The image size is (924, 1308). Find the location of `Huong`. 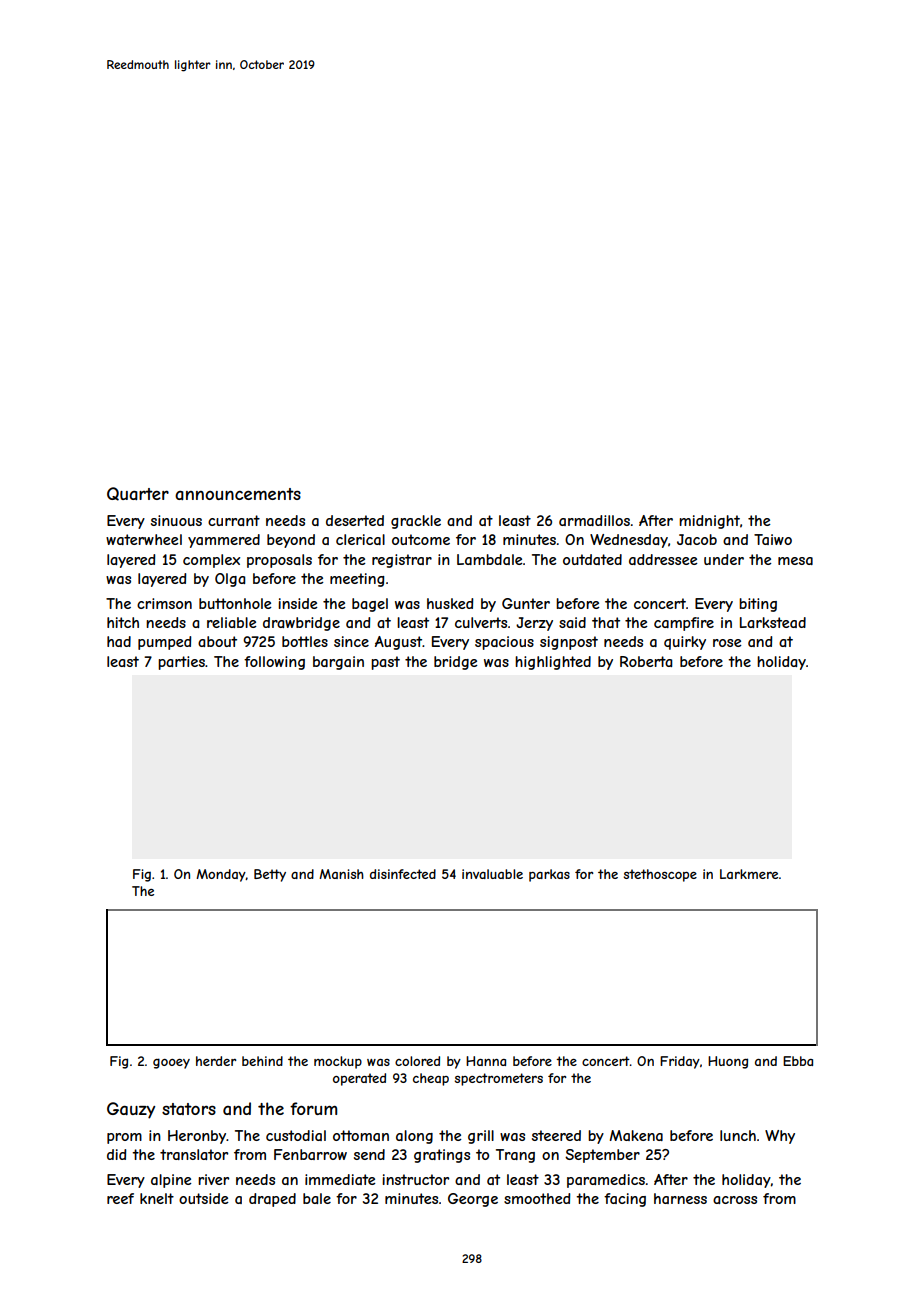

Huong is located at coordinates (728, 1062).
